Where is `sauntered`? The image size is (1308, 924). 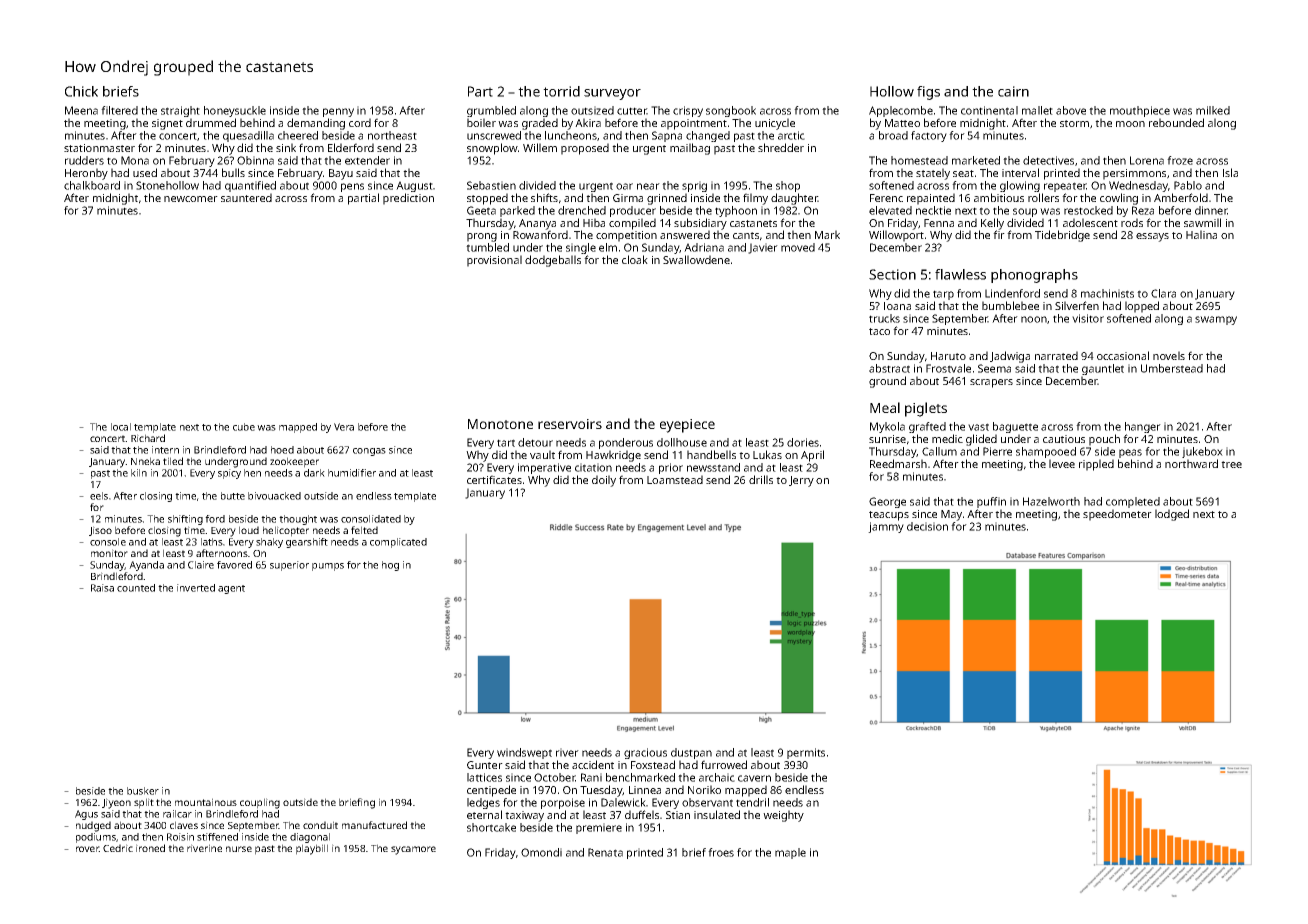
sauntered is located at coordinates (246, 197).
